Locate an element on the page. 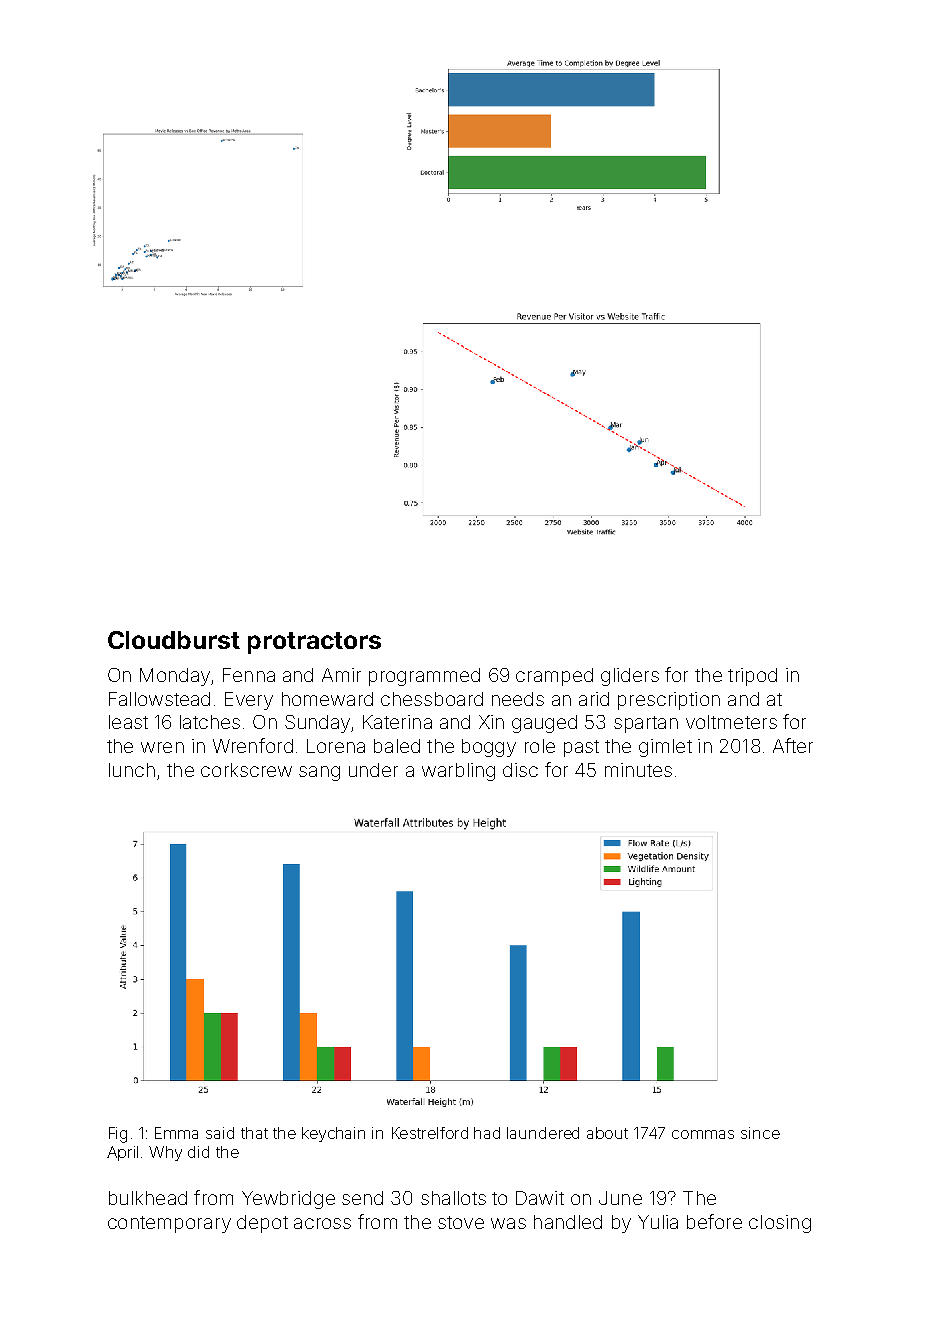 Image resolution: width=928 pixels, height=1318 pixels. programmed is located at coordinates (424, 677).
